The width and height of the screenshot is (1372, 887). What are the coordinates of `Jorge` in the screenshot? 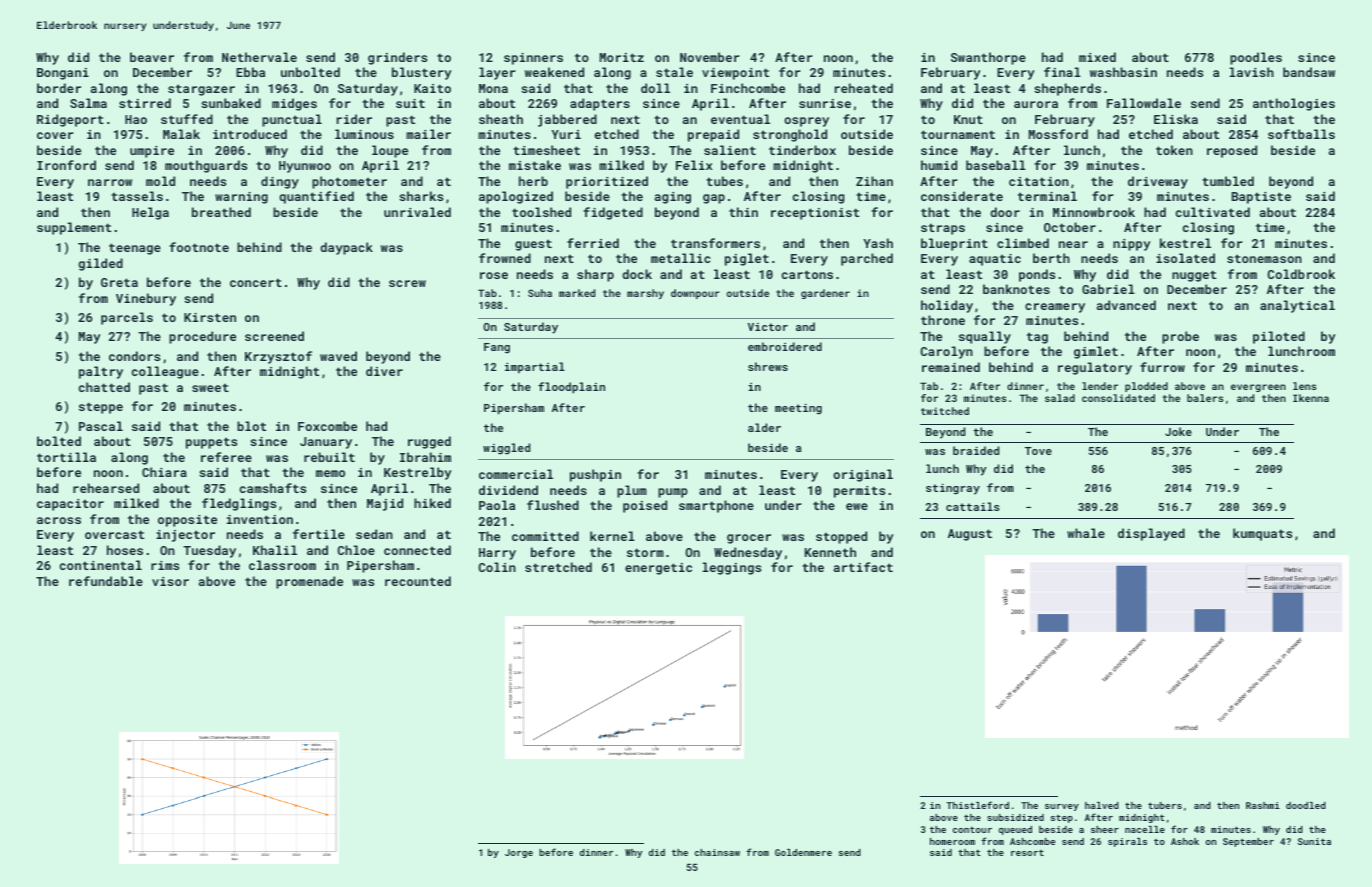 It's located at (519, 853).
